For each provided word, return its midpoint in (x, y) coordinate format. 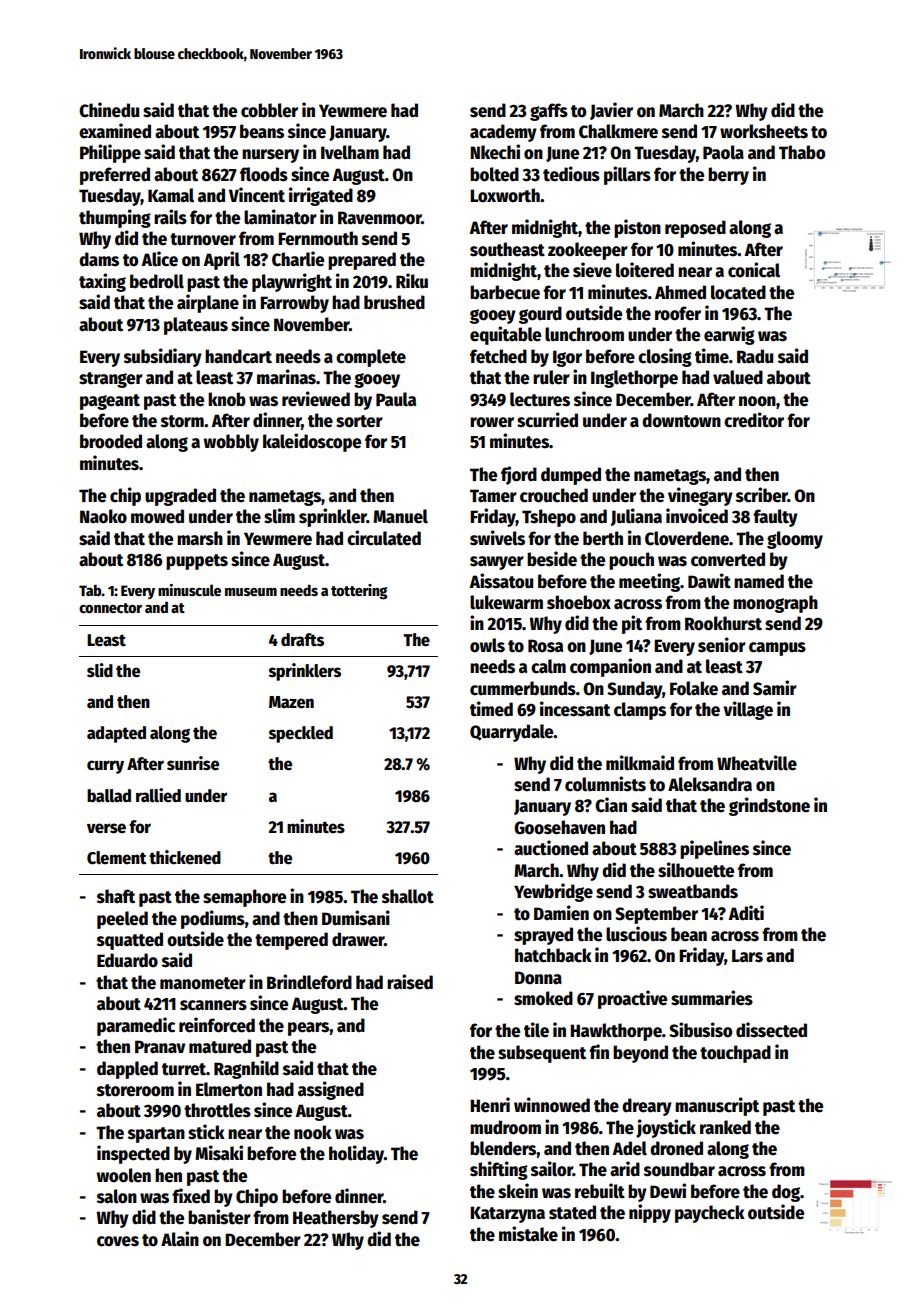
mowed (157, 516)
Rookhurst (723, 623)
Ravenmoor (380, 218)
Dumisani (356, 918)
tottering (359, 592)
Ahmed (680, 292)
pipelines (714, 849)
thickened (185, 857)
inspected (133, 1154)
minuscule (189, 590)
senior (722, 645)
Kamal (171, 195)
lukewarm (506, 602)
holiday (356, 1154)
